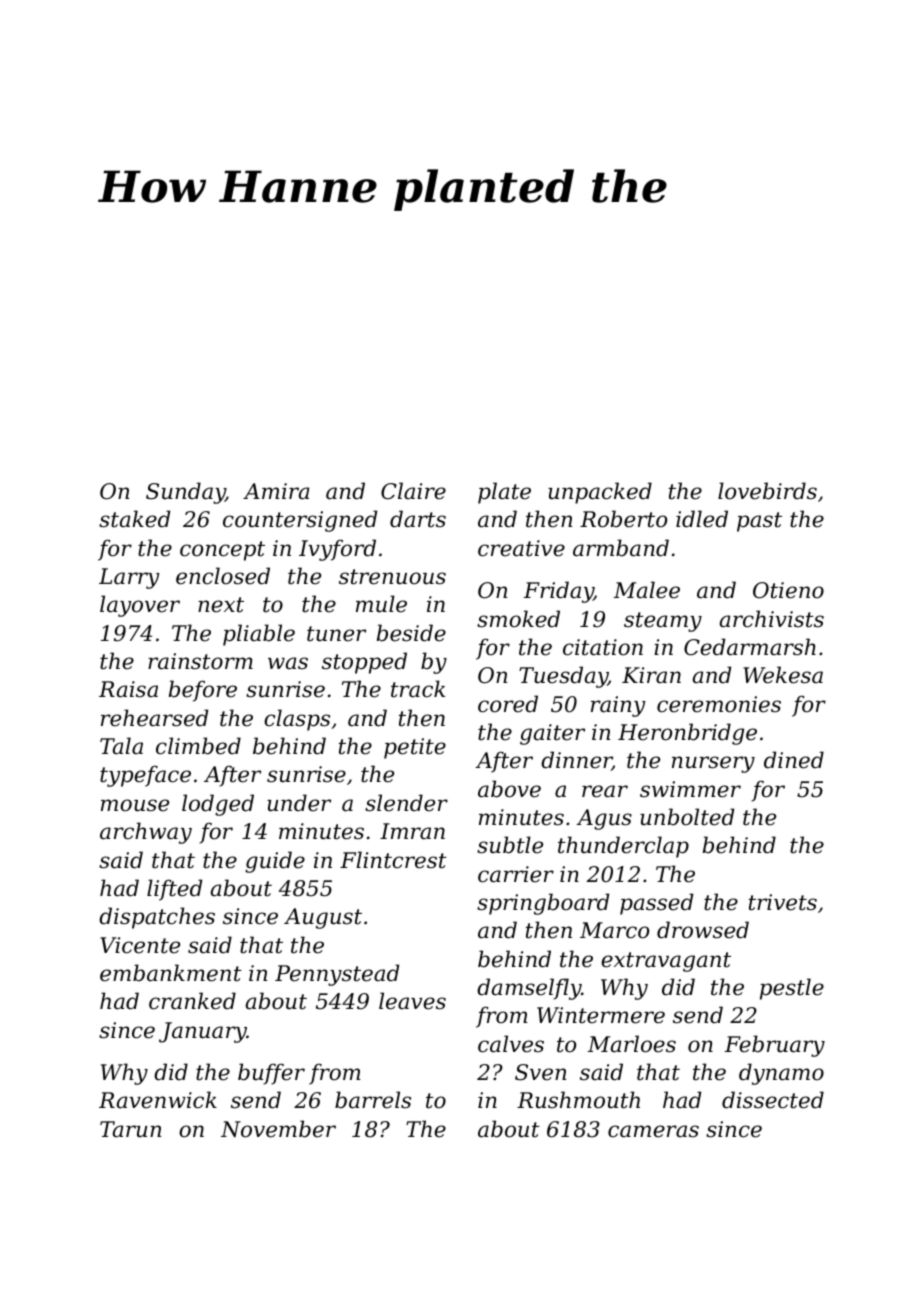 The height and width of the image is (1311, 924). Describe the element at coordinates (200, 661) in the image. I see `rainstorm` at that location.
